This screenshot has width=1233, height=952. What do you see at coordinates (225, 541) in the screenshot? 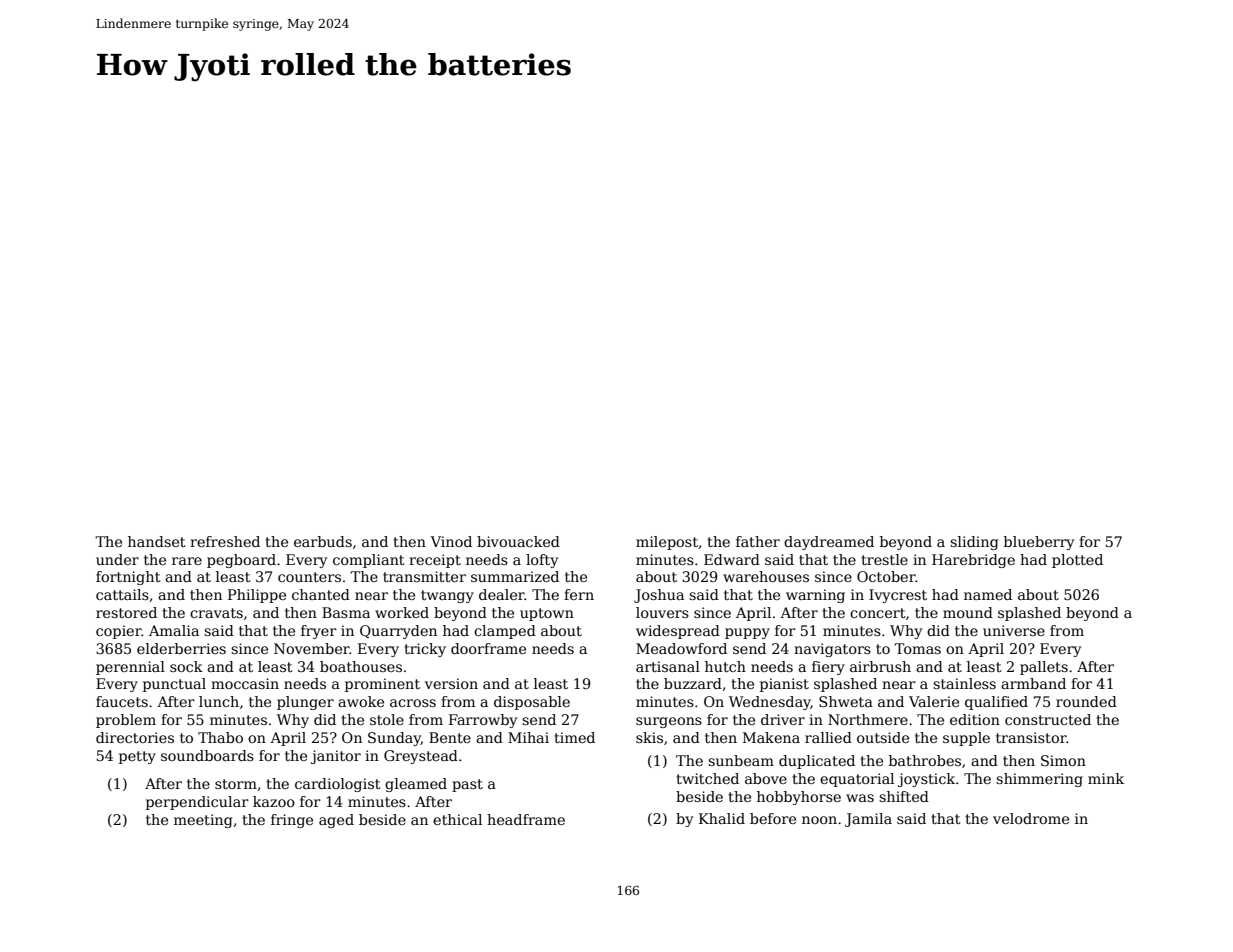
I see `refreshed` at bounding box center [225, 541].
